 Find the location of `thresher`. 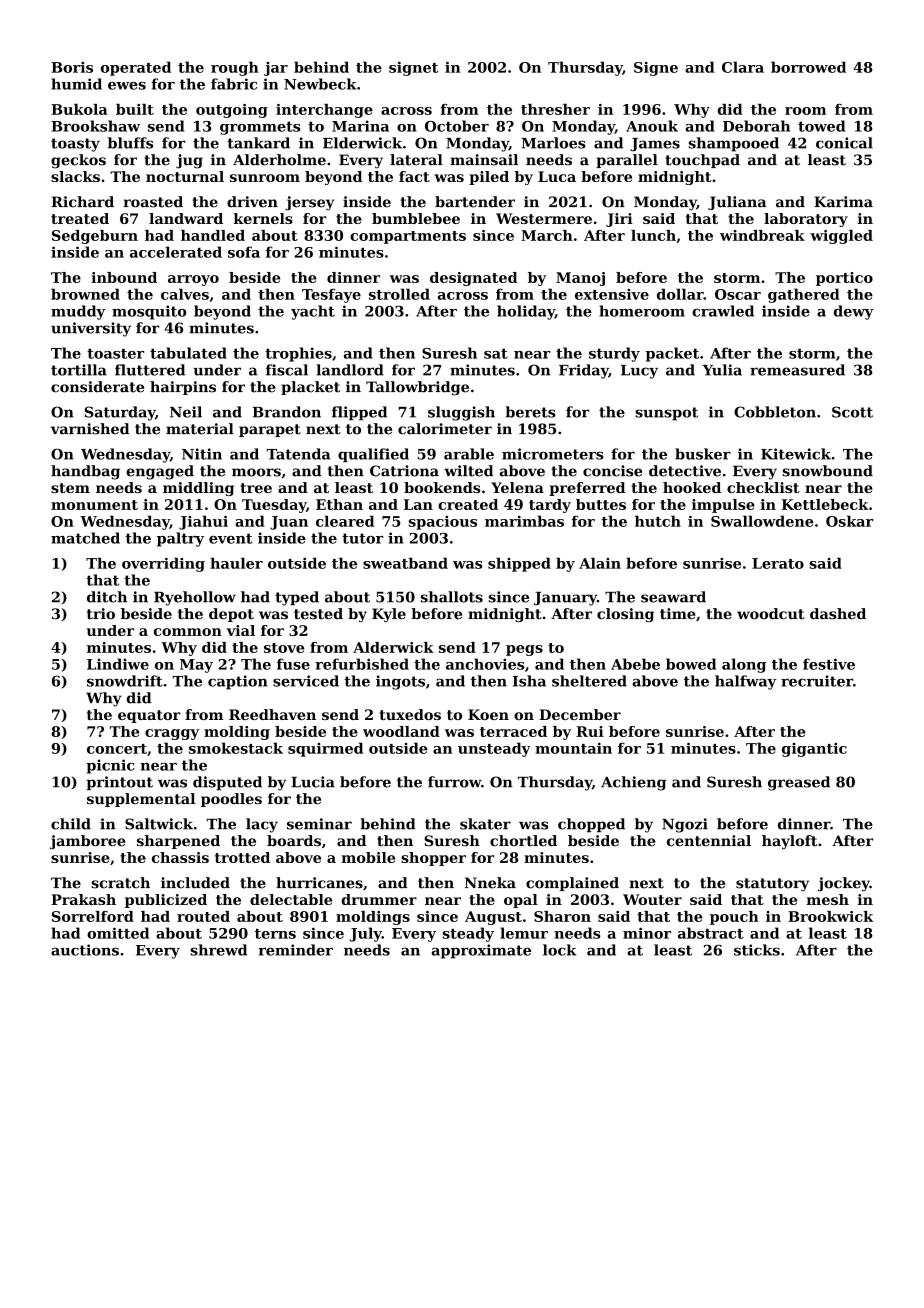

thresher is located at coordinates (555, 109).
